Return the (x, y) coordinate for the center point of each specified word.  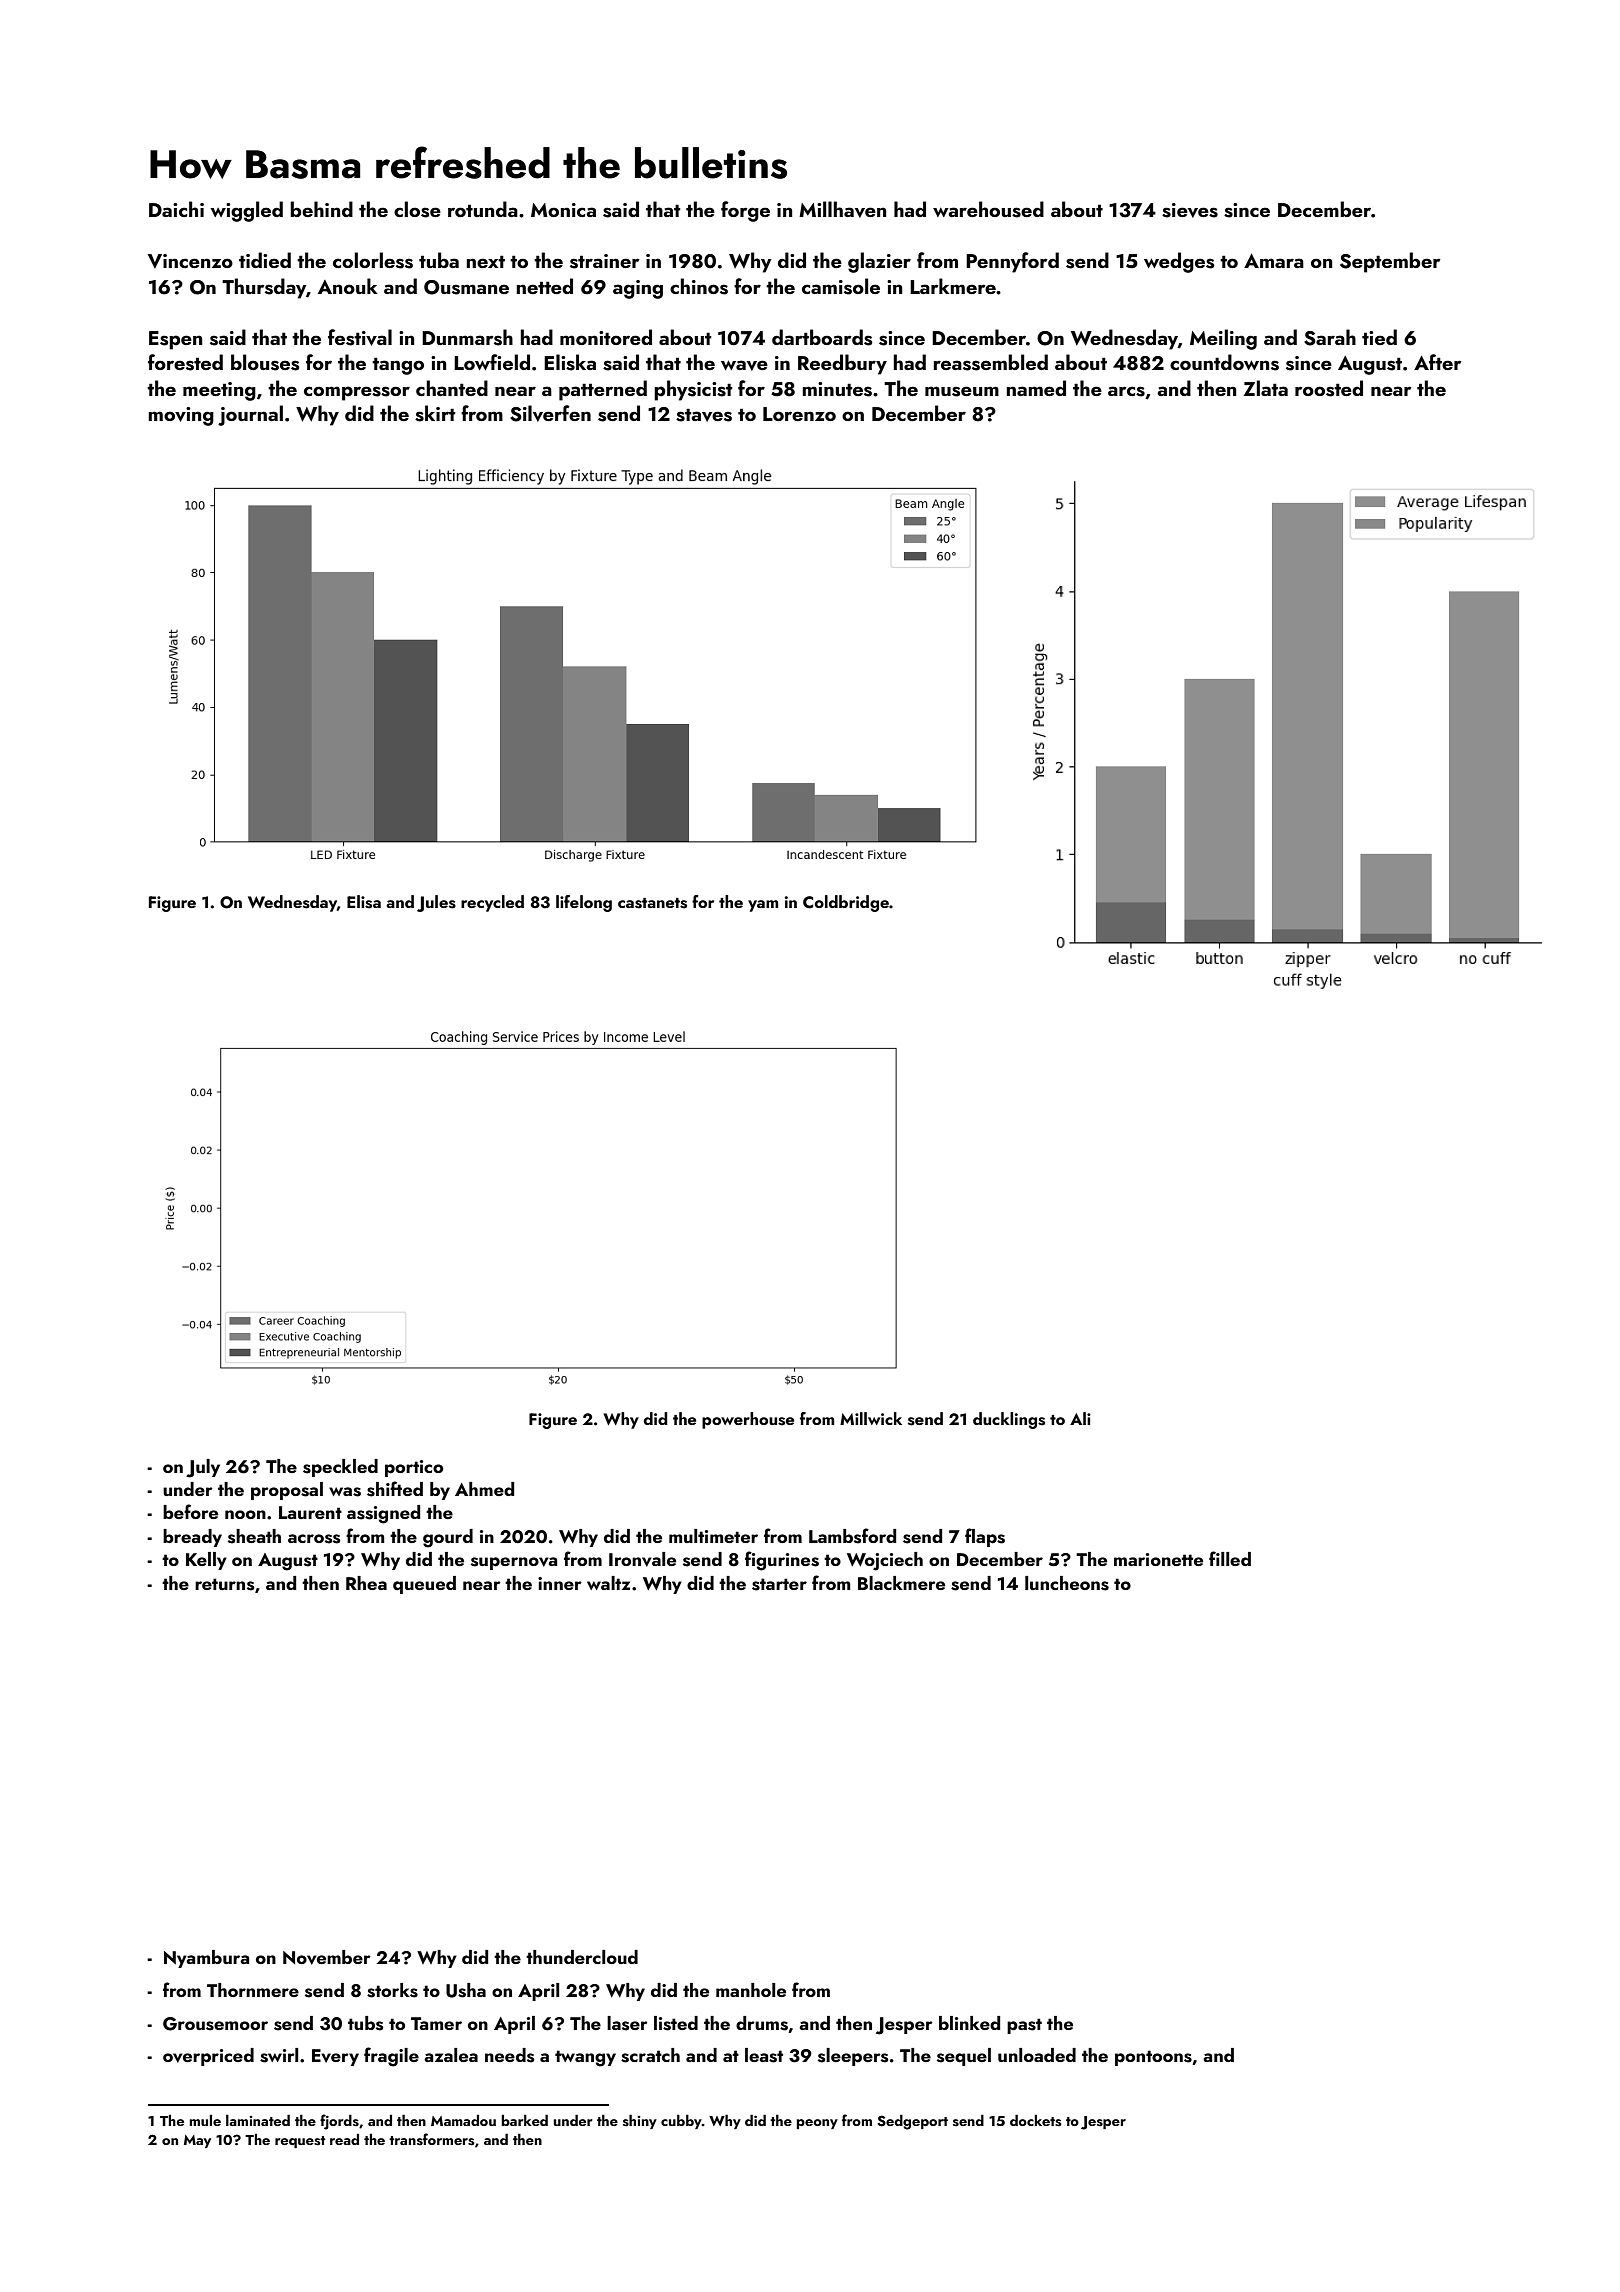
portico (414, 1468)
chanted (452, 388)
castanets (652, 903)
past (1024, 2026)
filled (1230, 1558)
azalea (451, 2055)
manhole (751, 1990)
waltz (608, 1583)
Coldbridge (846, 903)
